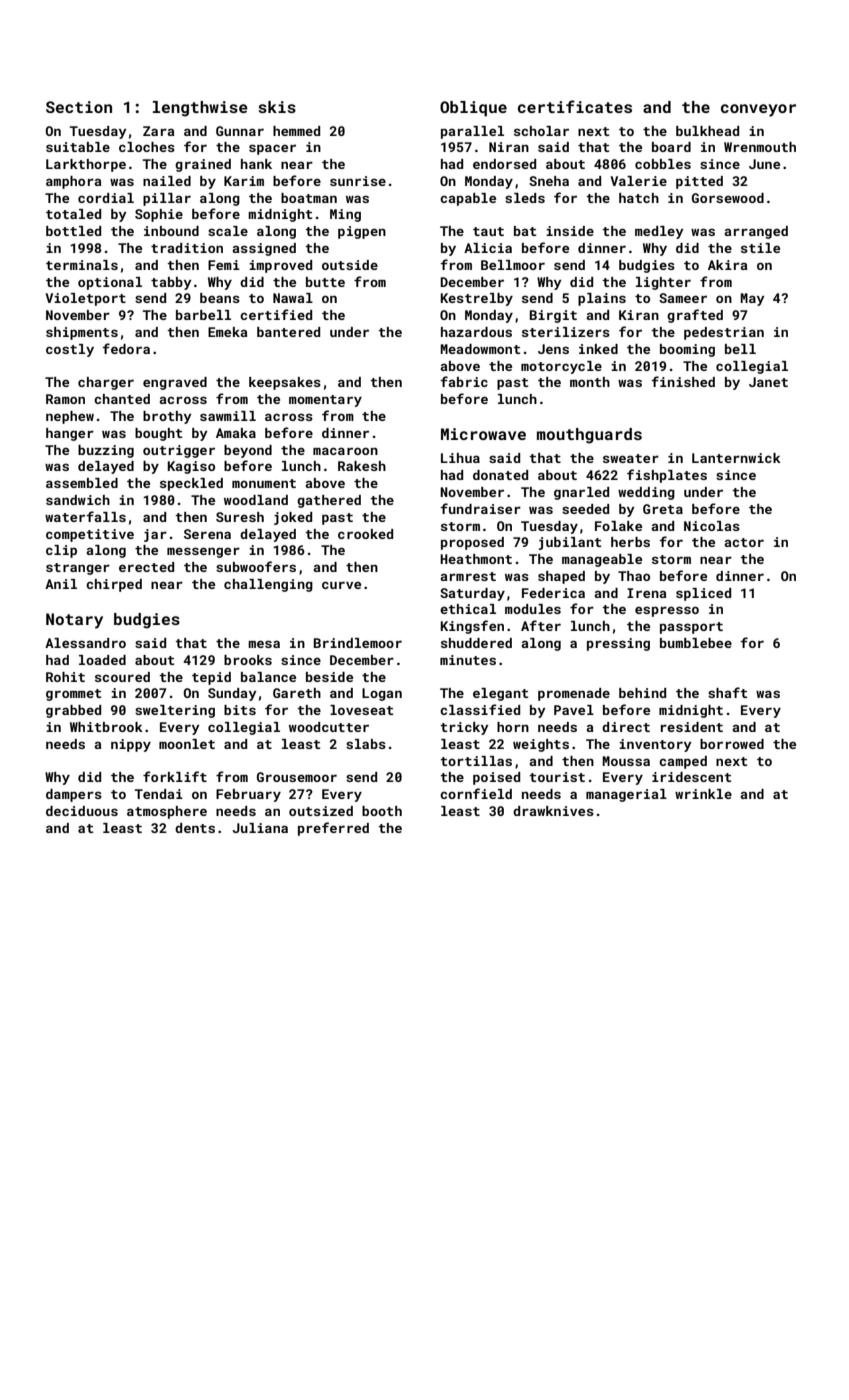 Image resolution: width=849 pixels, height=1400 pixels. I want to click on Niran, so click(509, 147).
